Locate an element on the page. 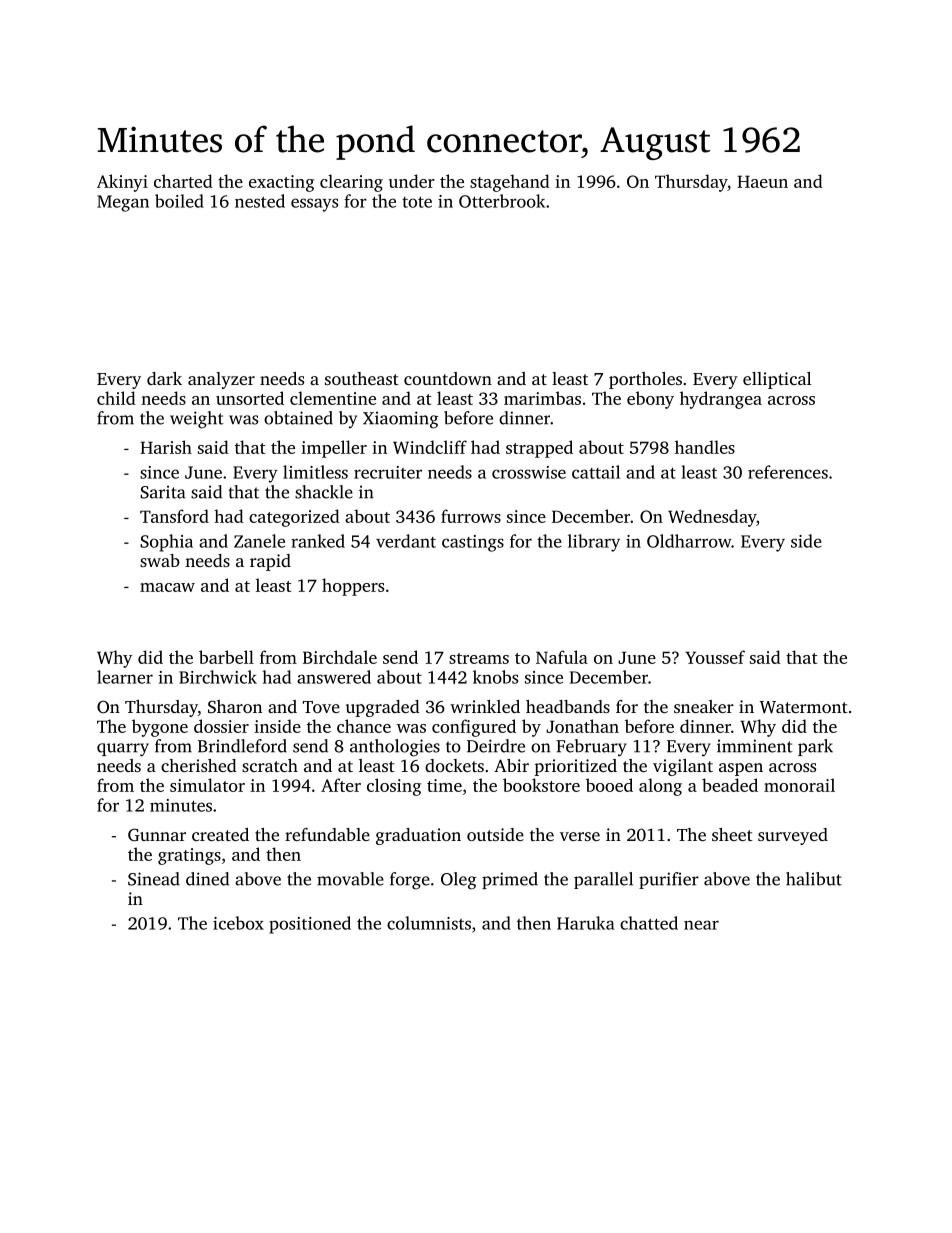  Haeun is located at coordinates (762, 181).
